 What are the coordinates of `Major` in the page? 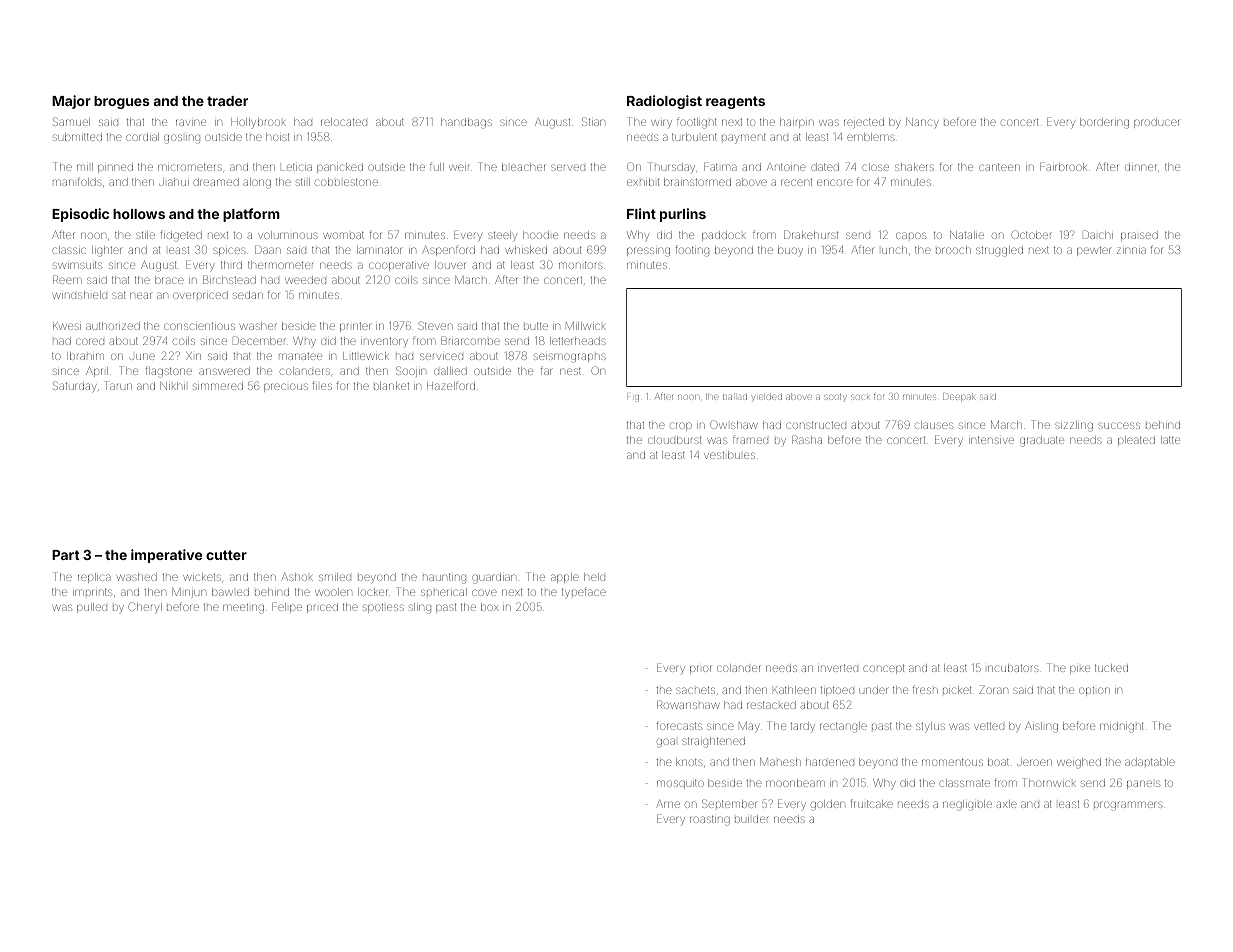 It's located at (71, 102).
